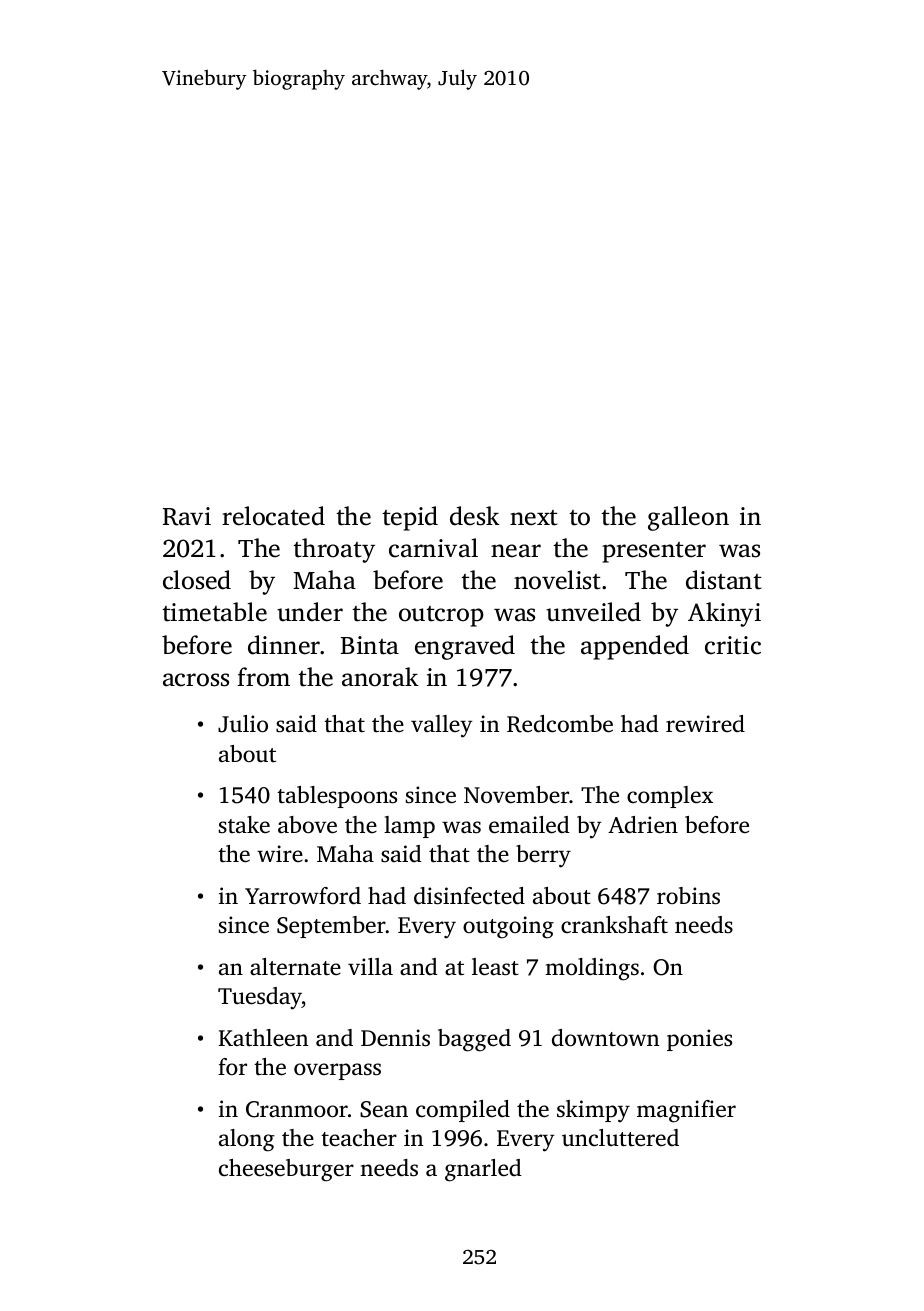 The image size is (924, 1311). Describe the element at coordinates (286, 1170) in the screenshot. I see `cheeseburger` at that location.
